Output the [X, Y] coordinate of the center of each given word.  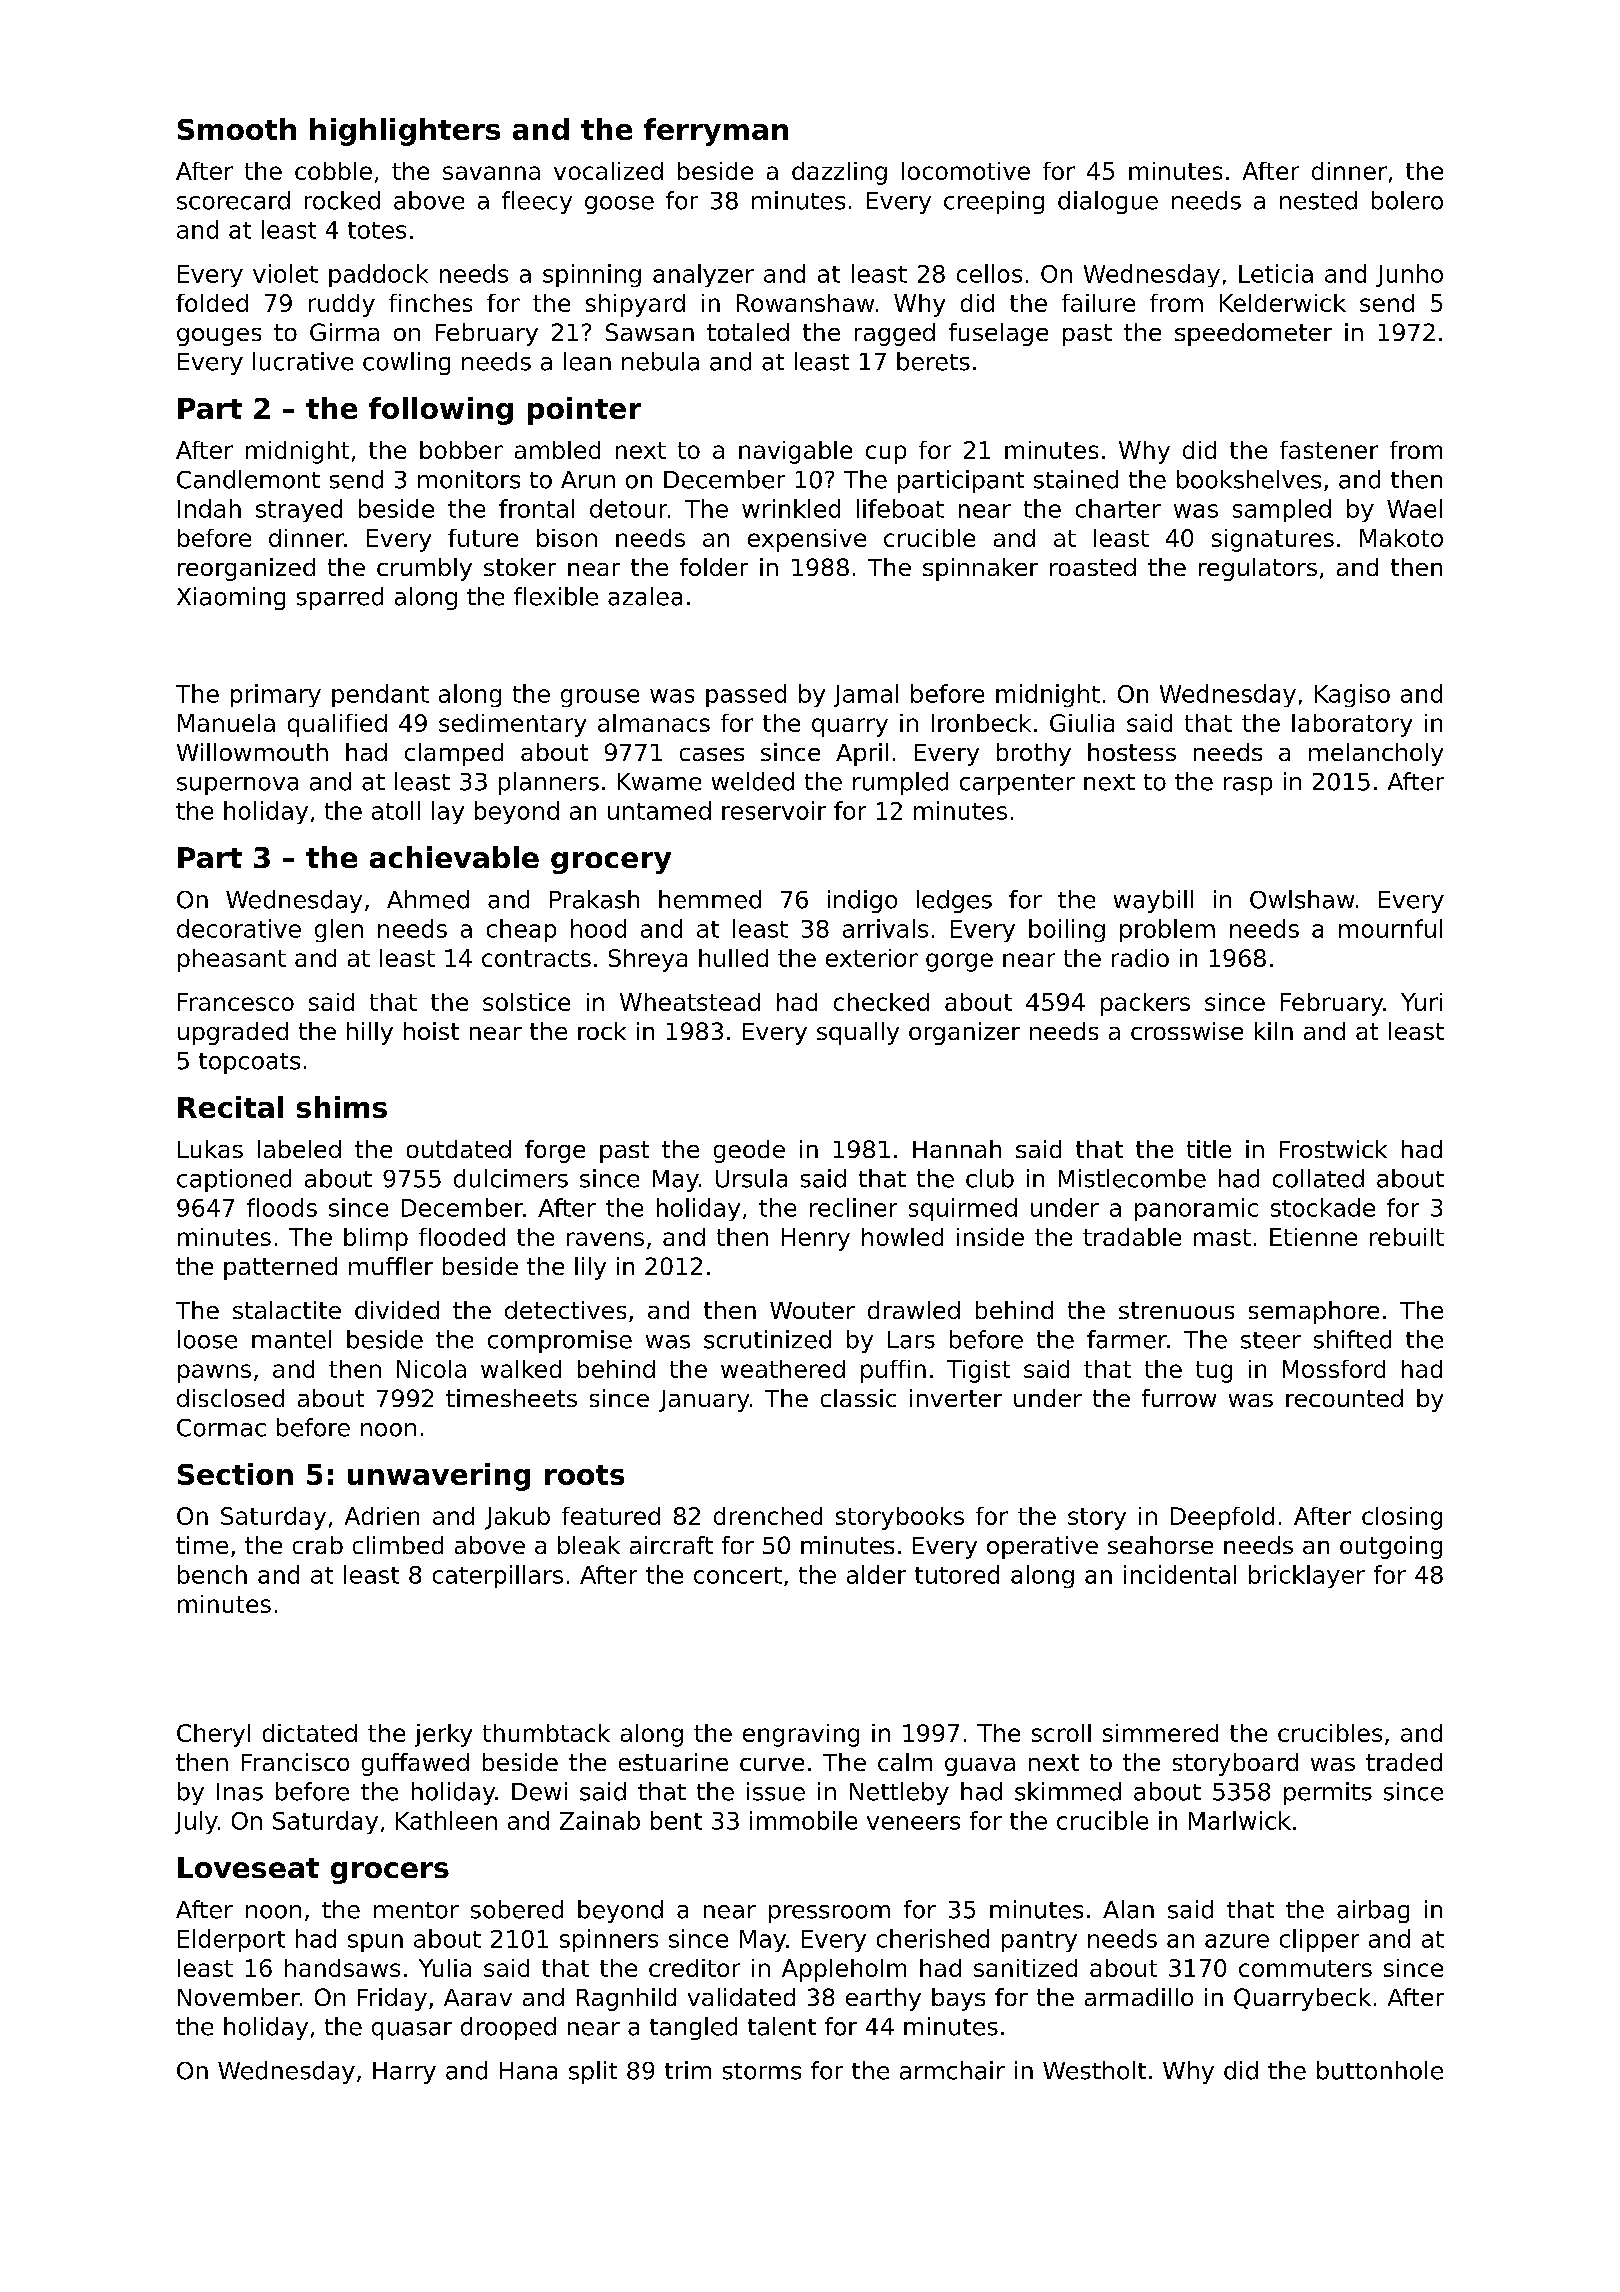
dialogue [1108, 202]
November [239, 1997]
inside [990, 1237]
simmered [1160, 1733]
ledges [954, 901]
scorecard [233, 200]
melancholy [1376, 754]
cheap [521, 930]
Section [235, 1474]
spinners [609, 1940]
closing [1402, 1518]
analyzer [703, 275]
